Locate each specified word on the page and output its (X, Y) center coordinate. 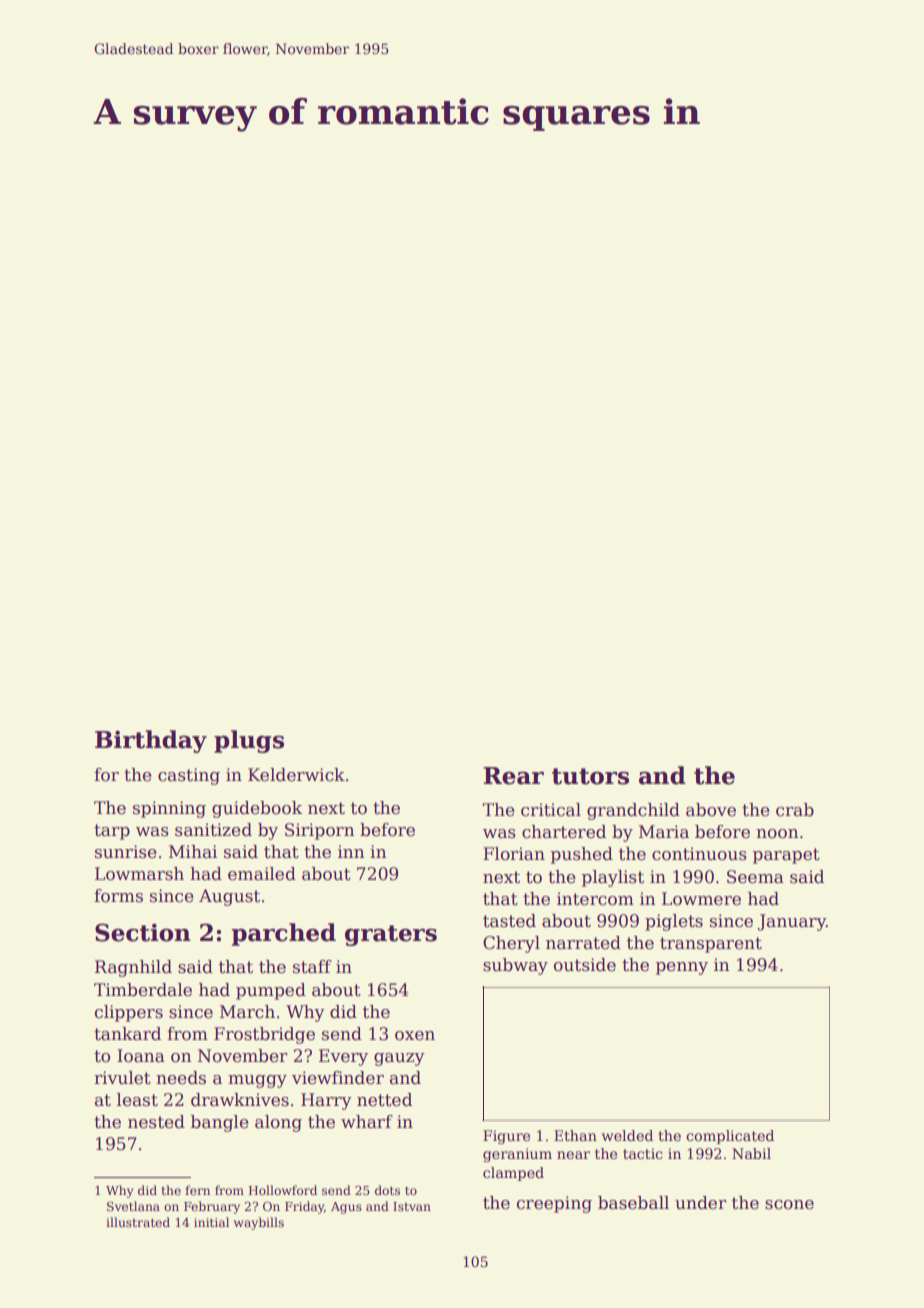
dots (387, 1190)
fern (197, 1190)
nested (156, 1122)
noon (777, 834)
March (247, 1012)
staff (312, 967)
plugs (249, 741)
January (792, 922)
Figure (506, 1137)
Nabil (751, 1153)
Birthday (151, 741)
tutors (590, 776)
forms (118, 896)
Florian (514, 854)
